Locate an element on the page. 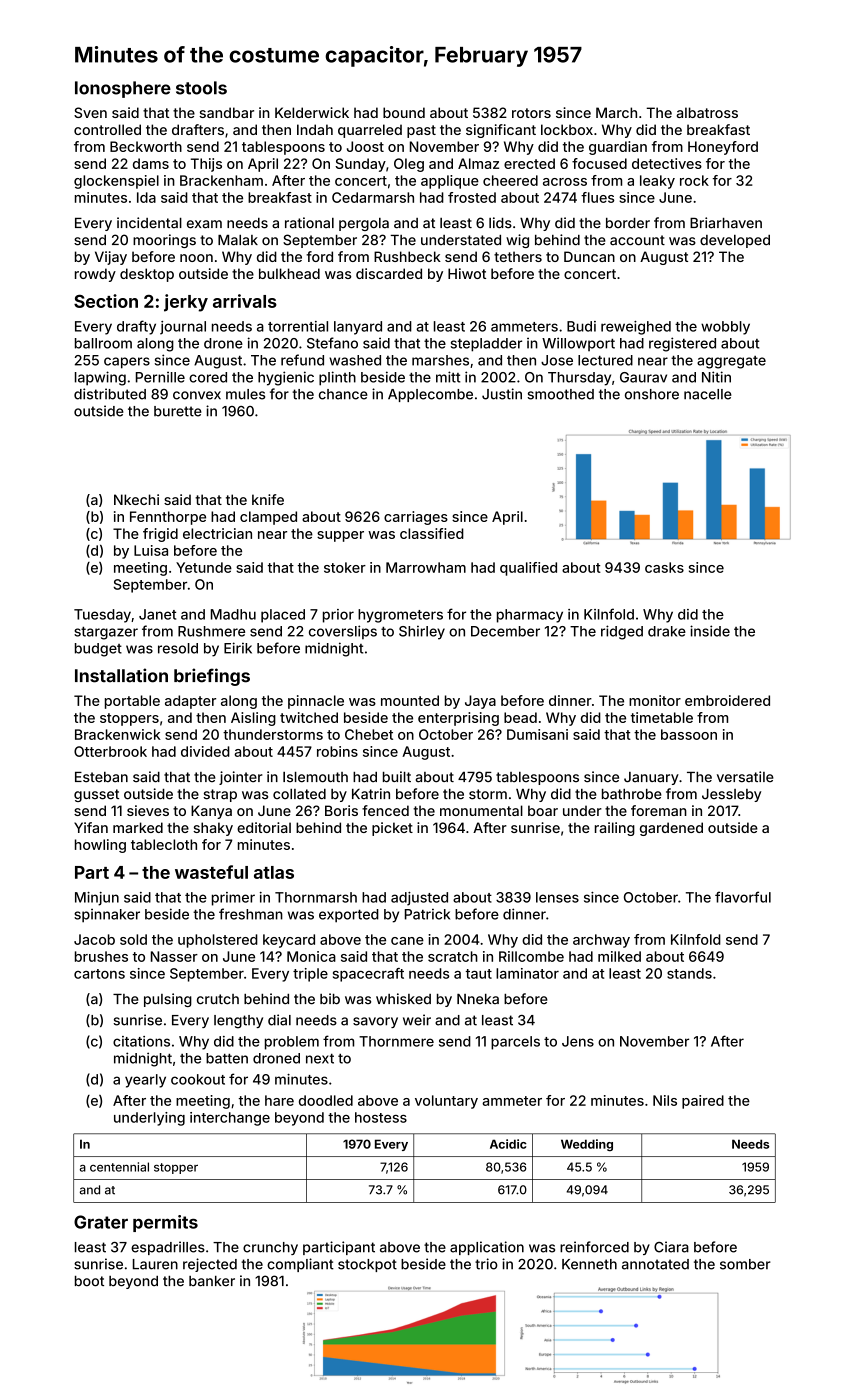 This page has width=849, height=1400. Budi is located at coordinates (581, 326).
